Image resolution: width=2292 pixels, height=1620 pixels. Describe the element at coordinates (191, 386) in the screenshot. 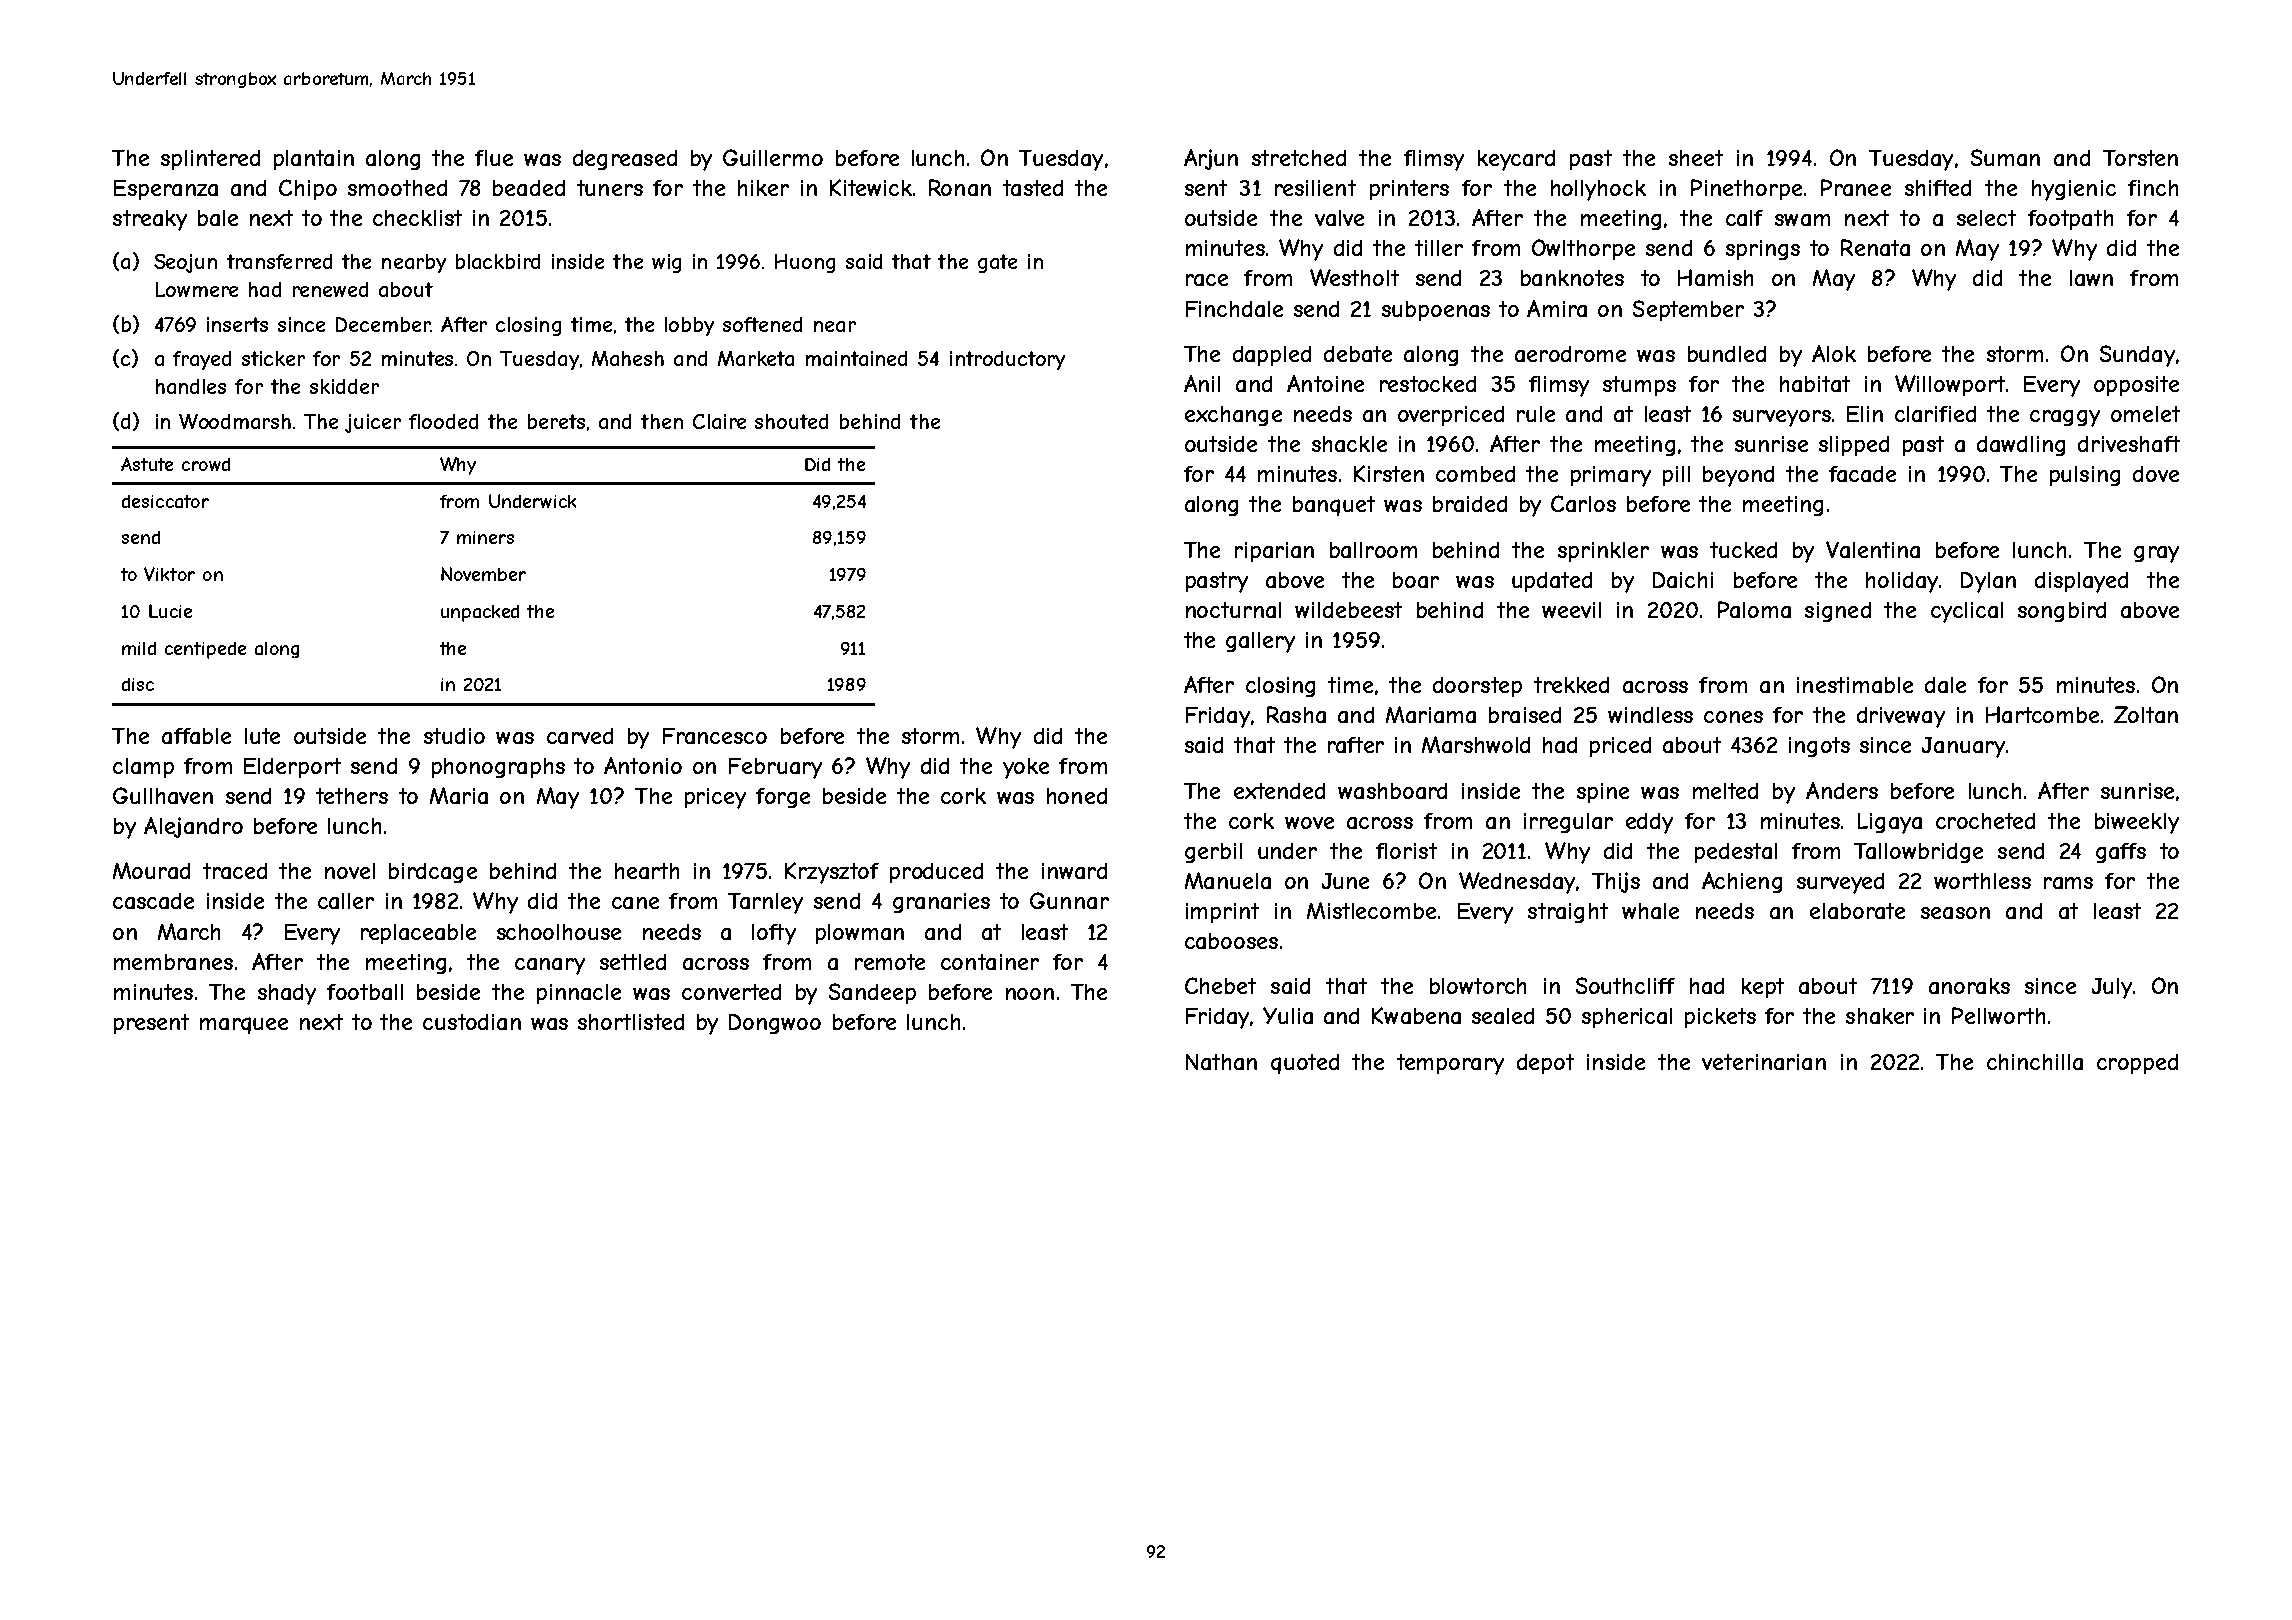

I see `handles` at that location.
